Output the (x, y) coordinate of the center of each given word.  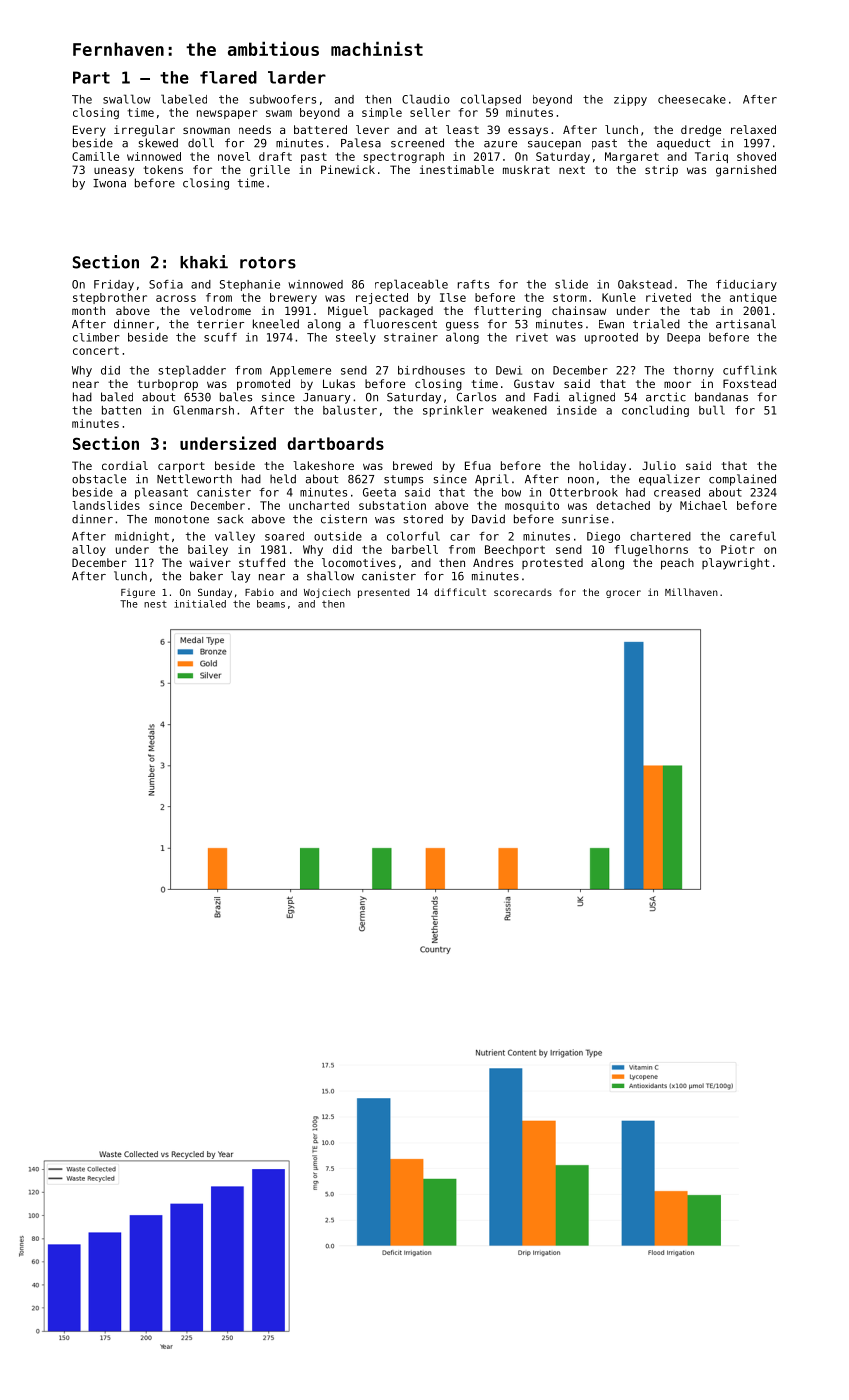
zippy (630, 100)
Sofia (166, 284)
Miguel (348, 312)
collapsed (491, 100)
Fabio (259, 592)
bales (236, 397)
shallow (330, 576)
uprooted (611, 338)
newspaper (227, 114)
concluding (655, 411)
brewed (412, 465)
